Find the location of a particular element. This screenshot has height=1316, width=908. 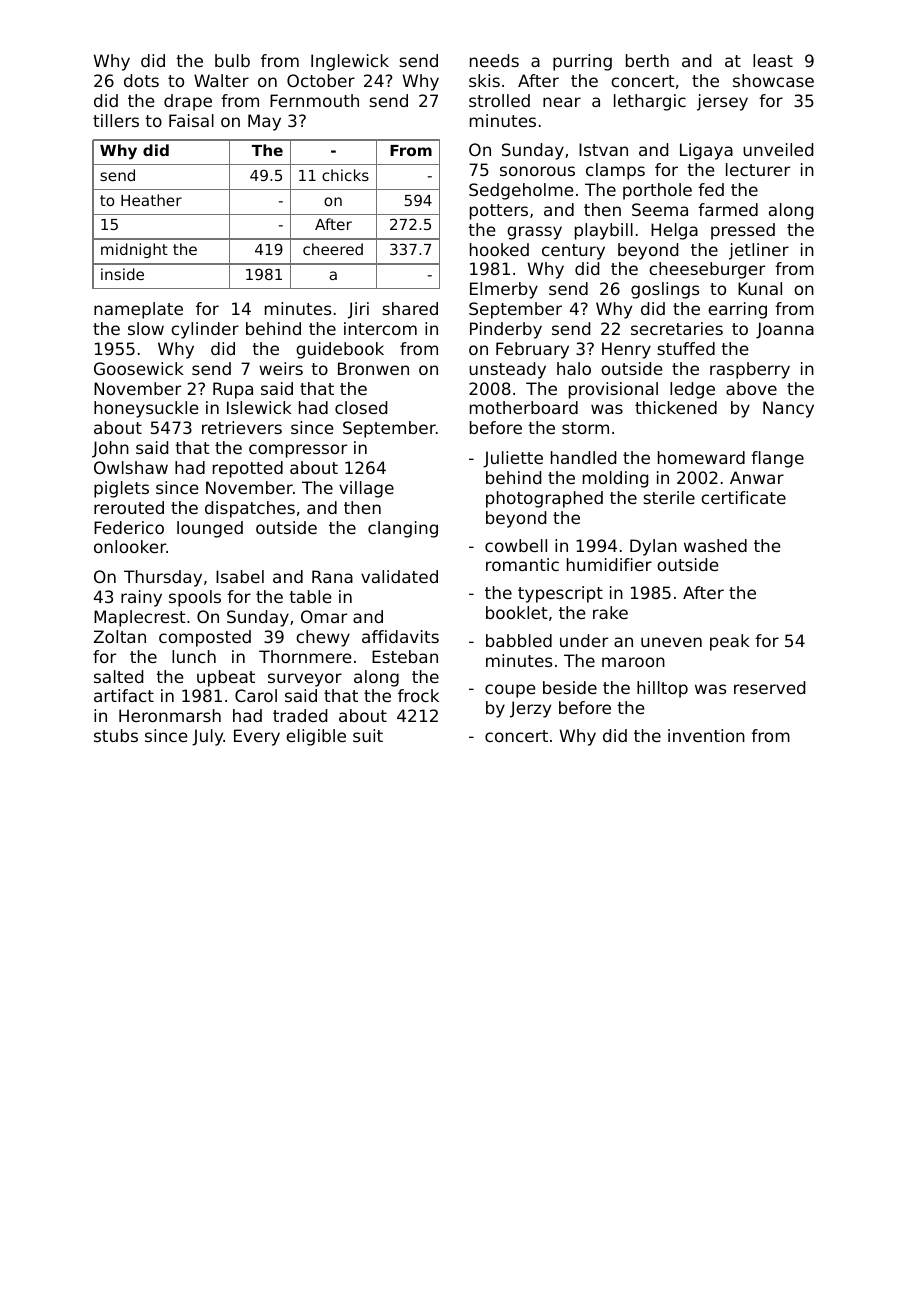

Rana is located at coordinates (332, 576).
